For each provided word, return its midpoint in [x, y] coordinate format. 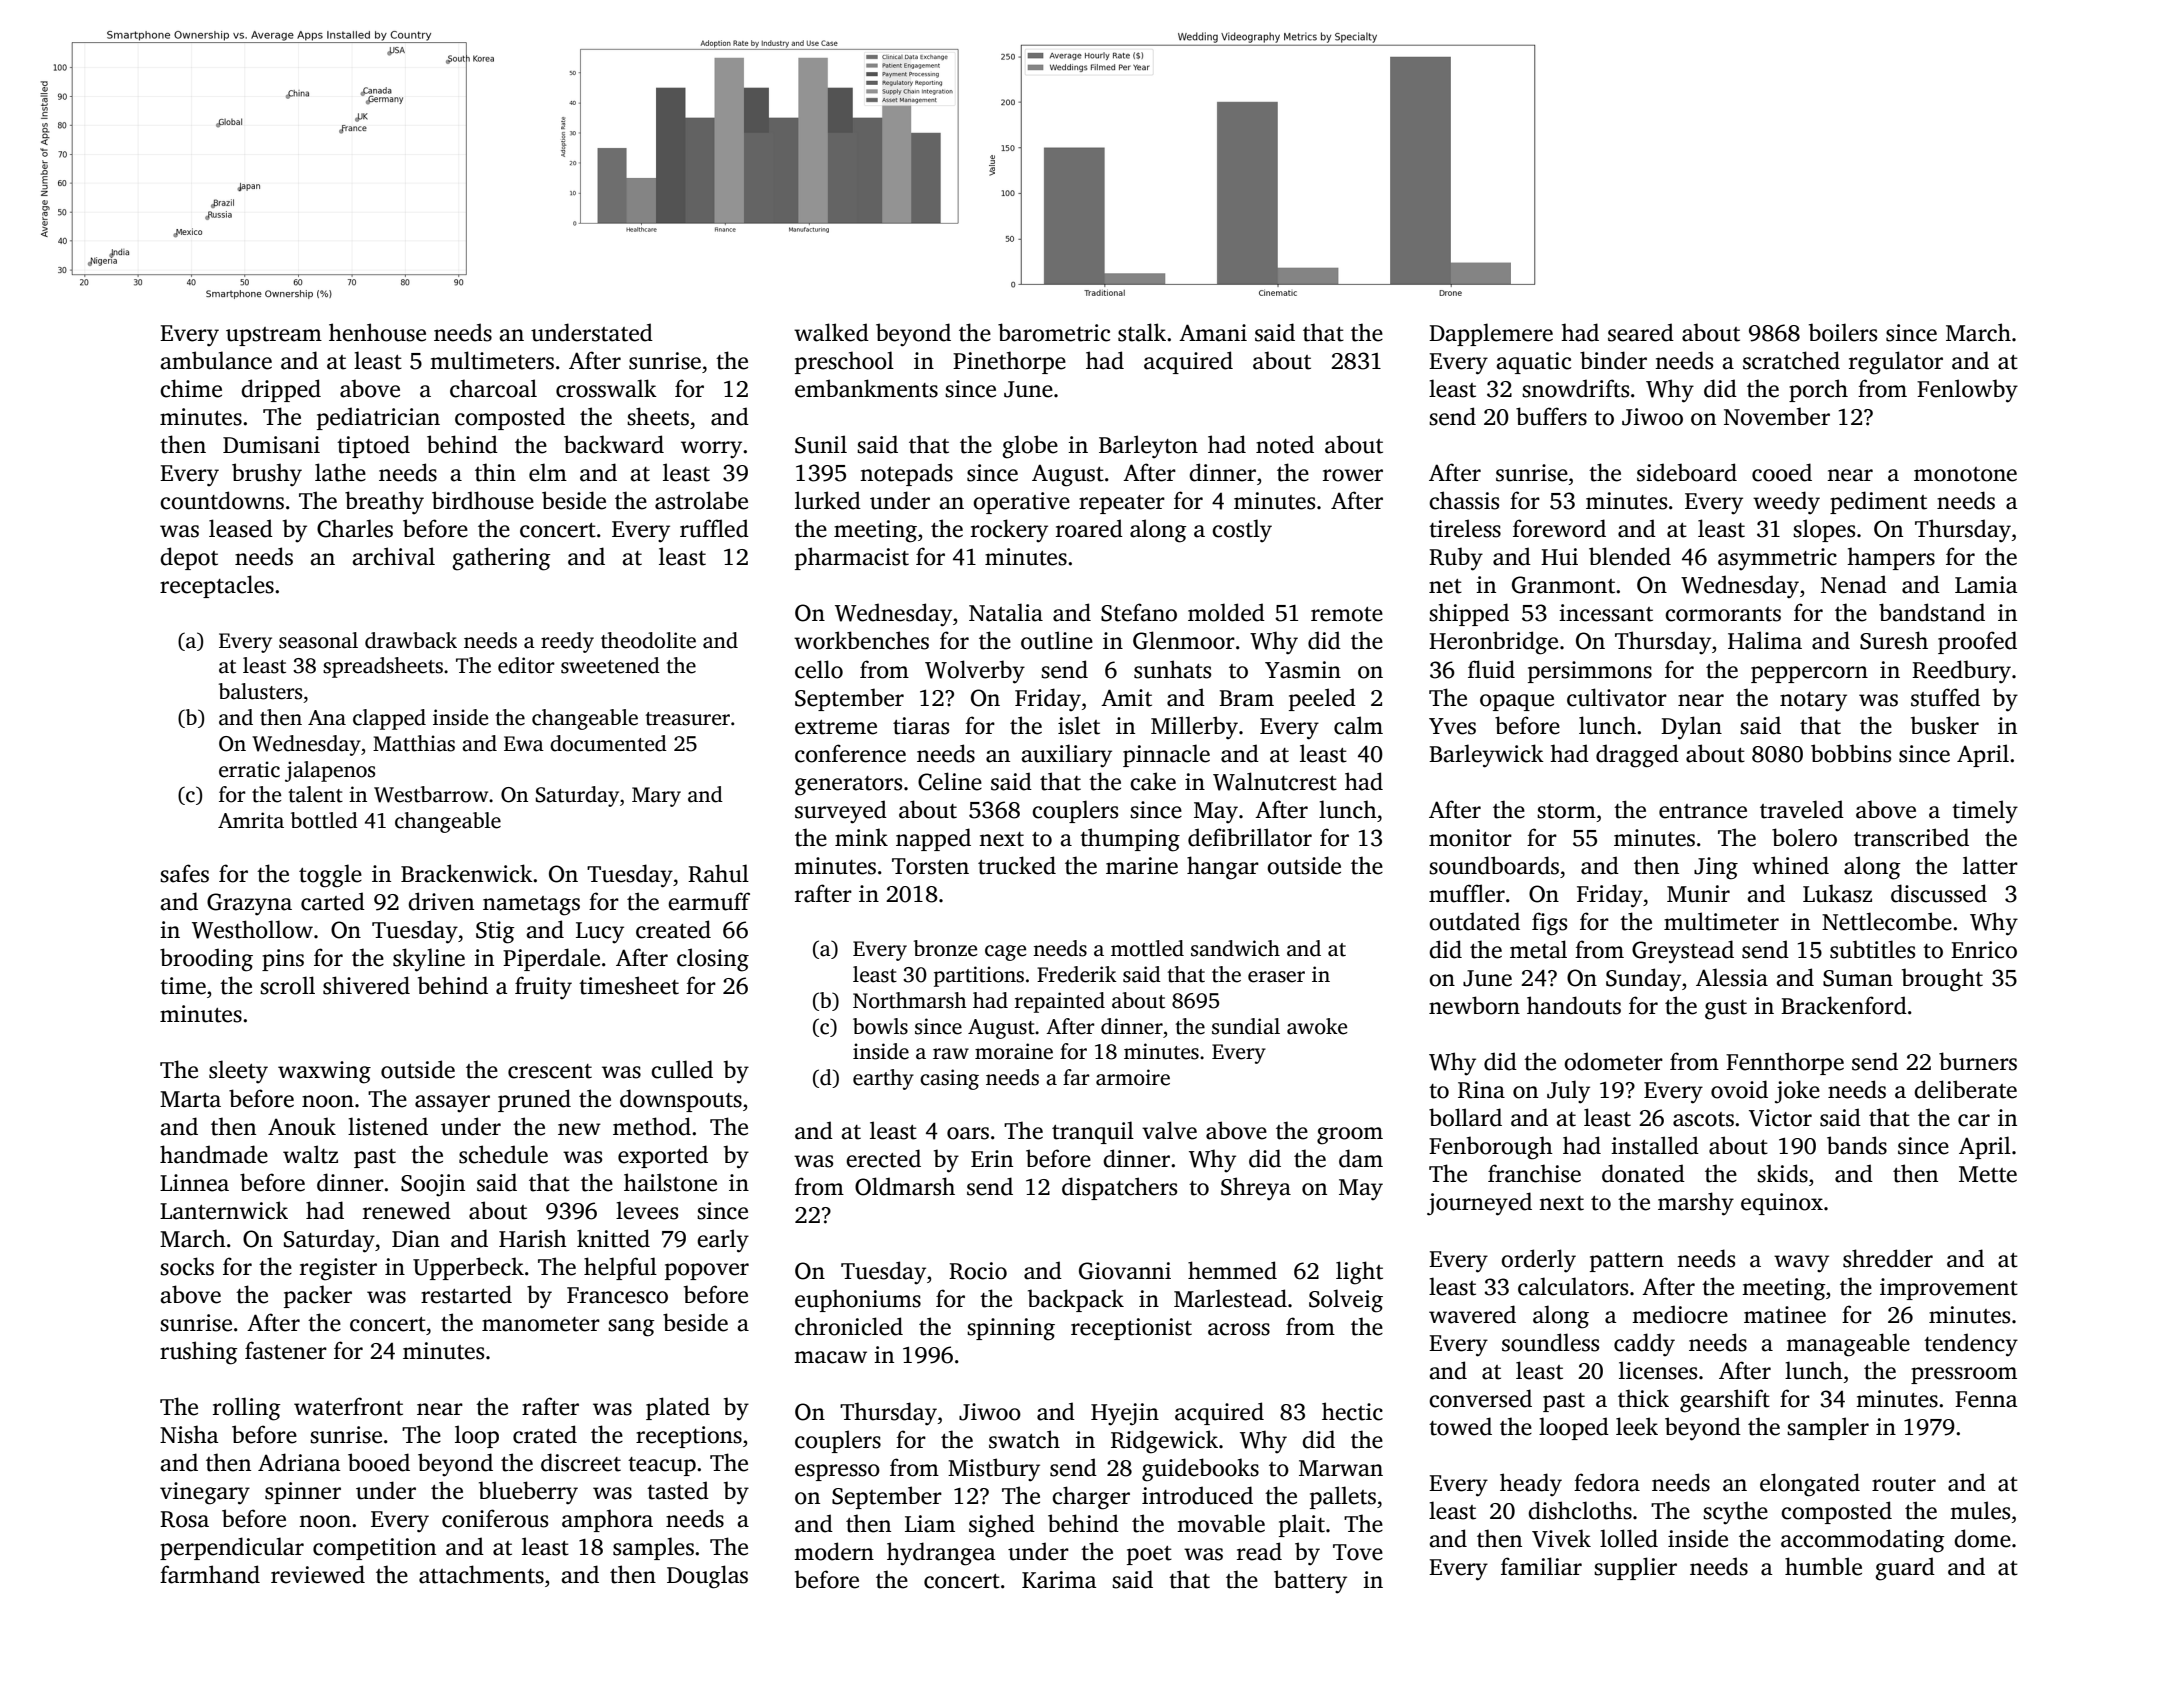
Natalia [1006, 612]
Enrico [1984, 950]
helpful [620, 1268]
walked [831, 332]
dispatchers [1119, 1188]
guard [1905, 1569]
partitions [979, 976]
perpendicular [232, 1548]
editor [526, 665]
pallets [1343, 1497]
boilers [1843, 332]
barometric [1054, 332]
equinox [1782, 1204]
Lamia [1986, 585]
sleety [238, 1071]
